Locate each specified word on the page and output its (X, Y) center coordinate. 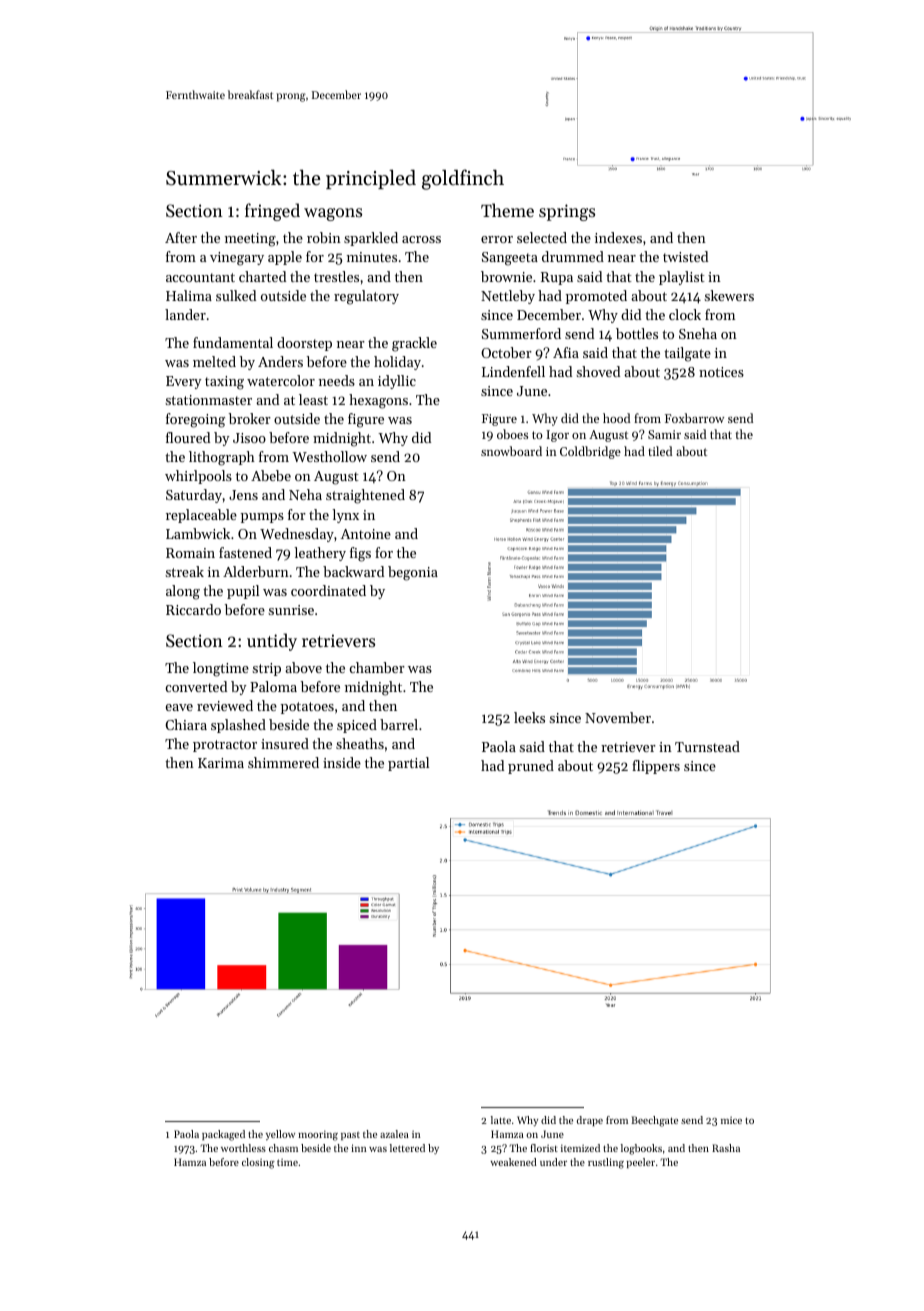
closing (258, 1163)
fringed (272, 212)
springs (567, 212)
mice (731, 1120)
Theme (507, 210)
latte (501, 1120)
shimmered (283, 762)
